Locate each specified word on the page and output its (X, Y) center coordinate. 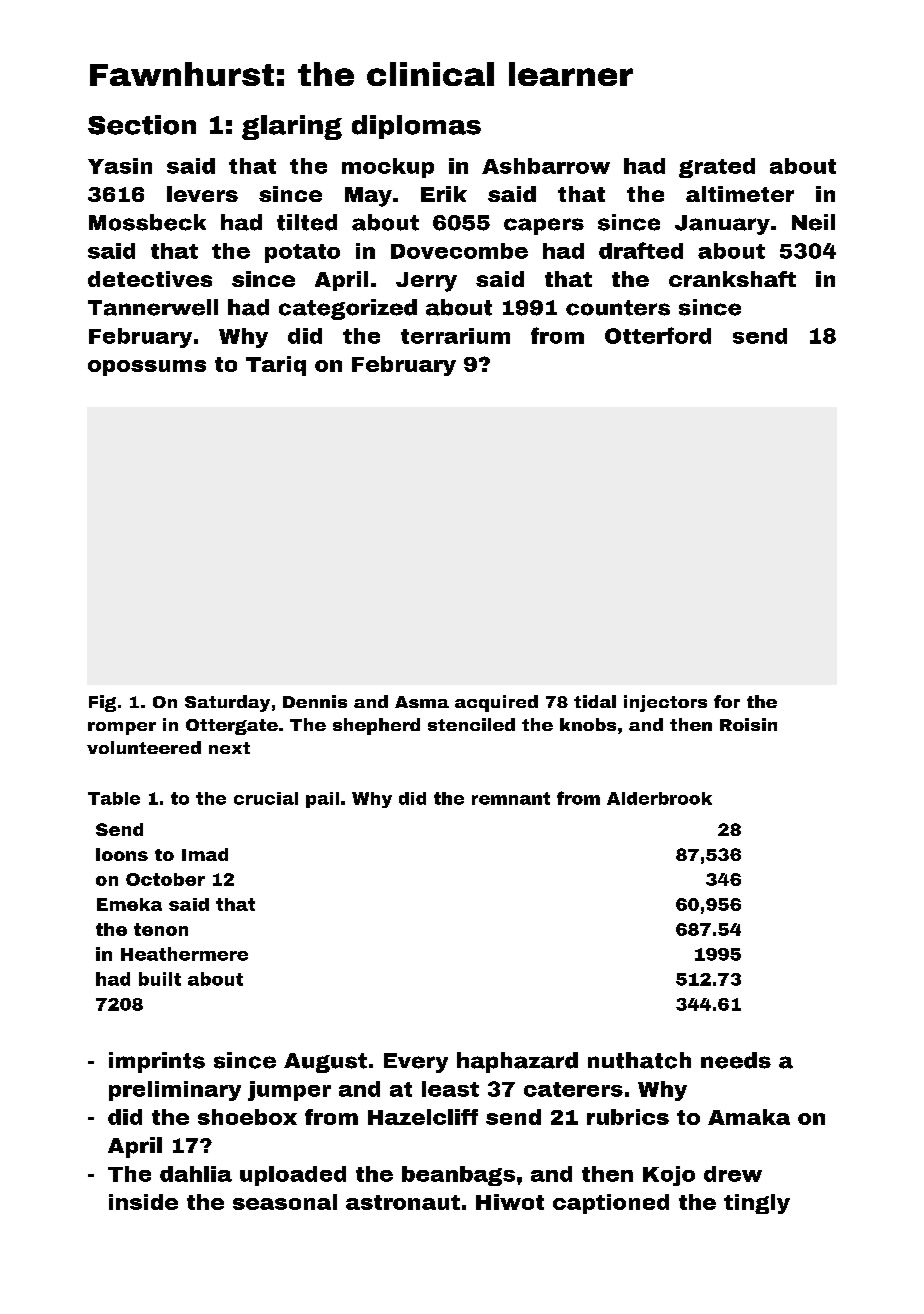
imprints (157, 1062)
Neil (813, 222)
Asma (422, 702)
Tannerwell (153, 307)
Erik (444, 194)
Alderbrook (659, 798)
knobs (588, 724)
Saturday (227, 703)
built (160, 979)
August (325, 1063)
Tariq (276, 366)
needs (736, 1060)
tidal (595, 701)
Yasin (120, 166)
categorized (348, 309)
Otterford (658, 335)
